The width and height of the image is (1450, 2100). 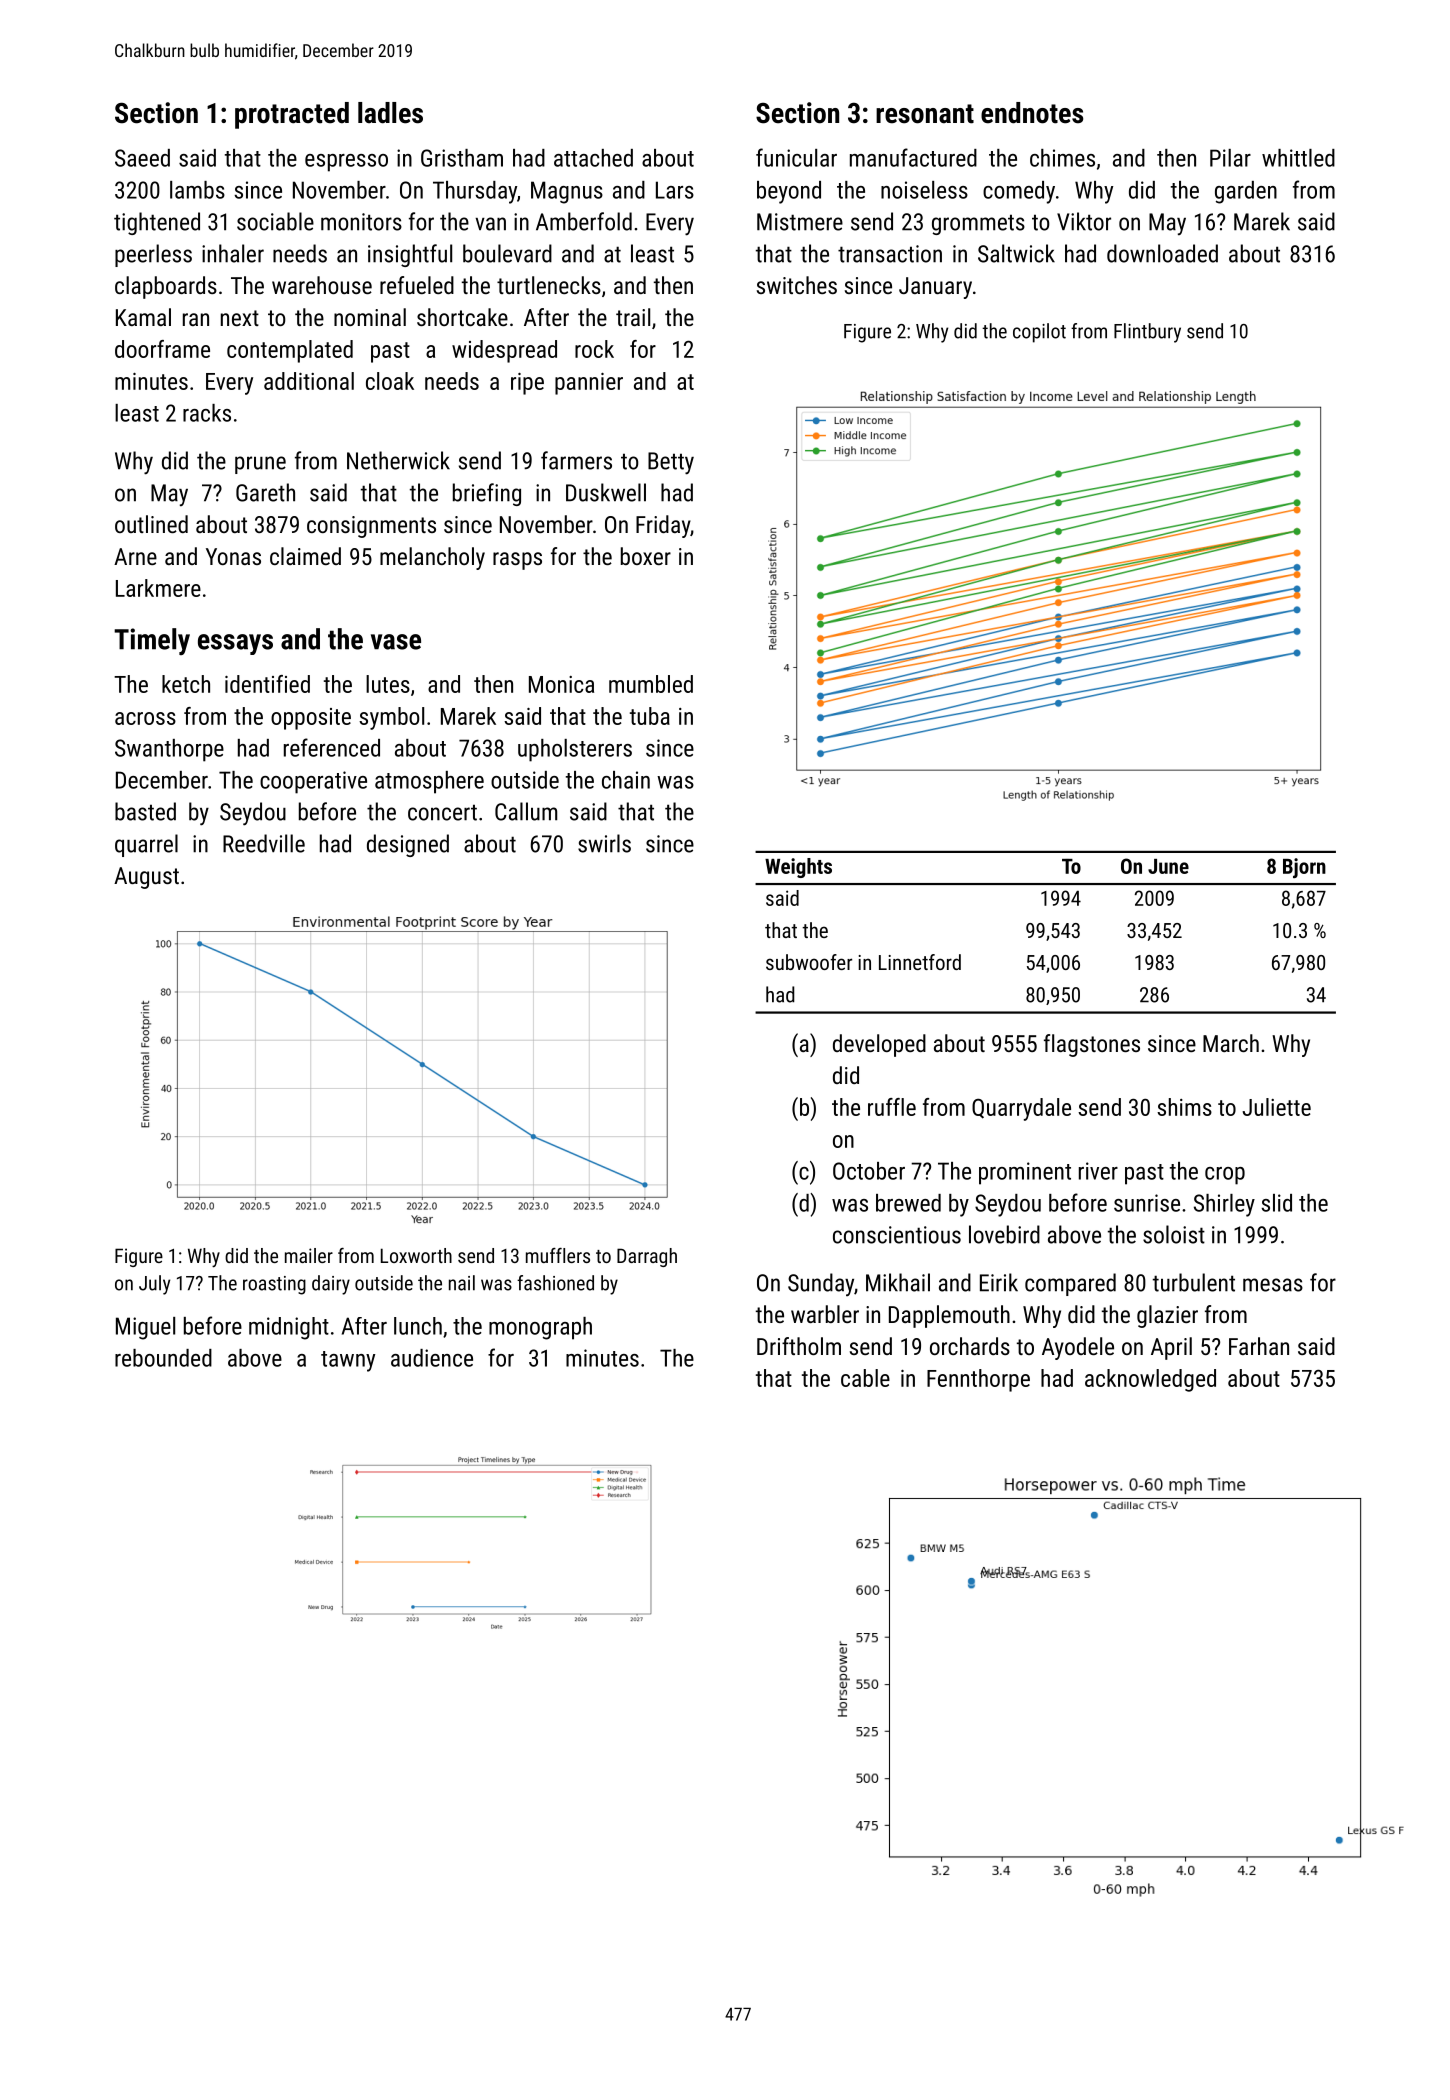 I want to click on subwoofer, so click(x=809, y=962).
